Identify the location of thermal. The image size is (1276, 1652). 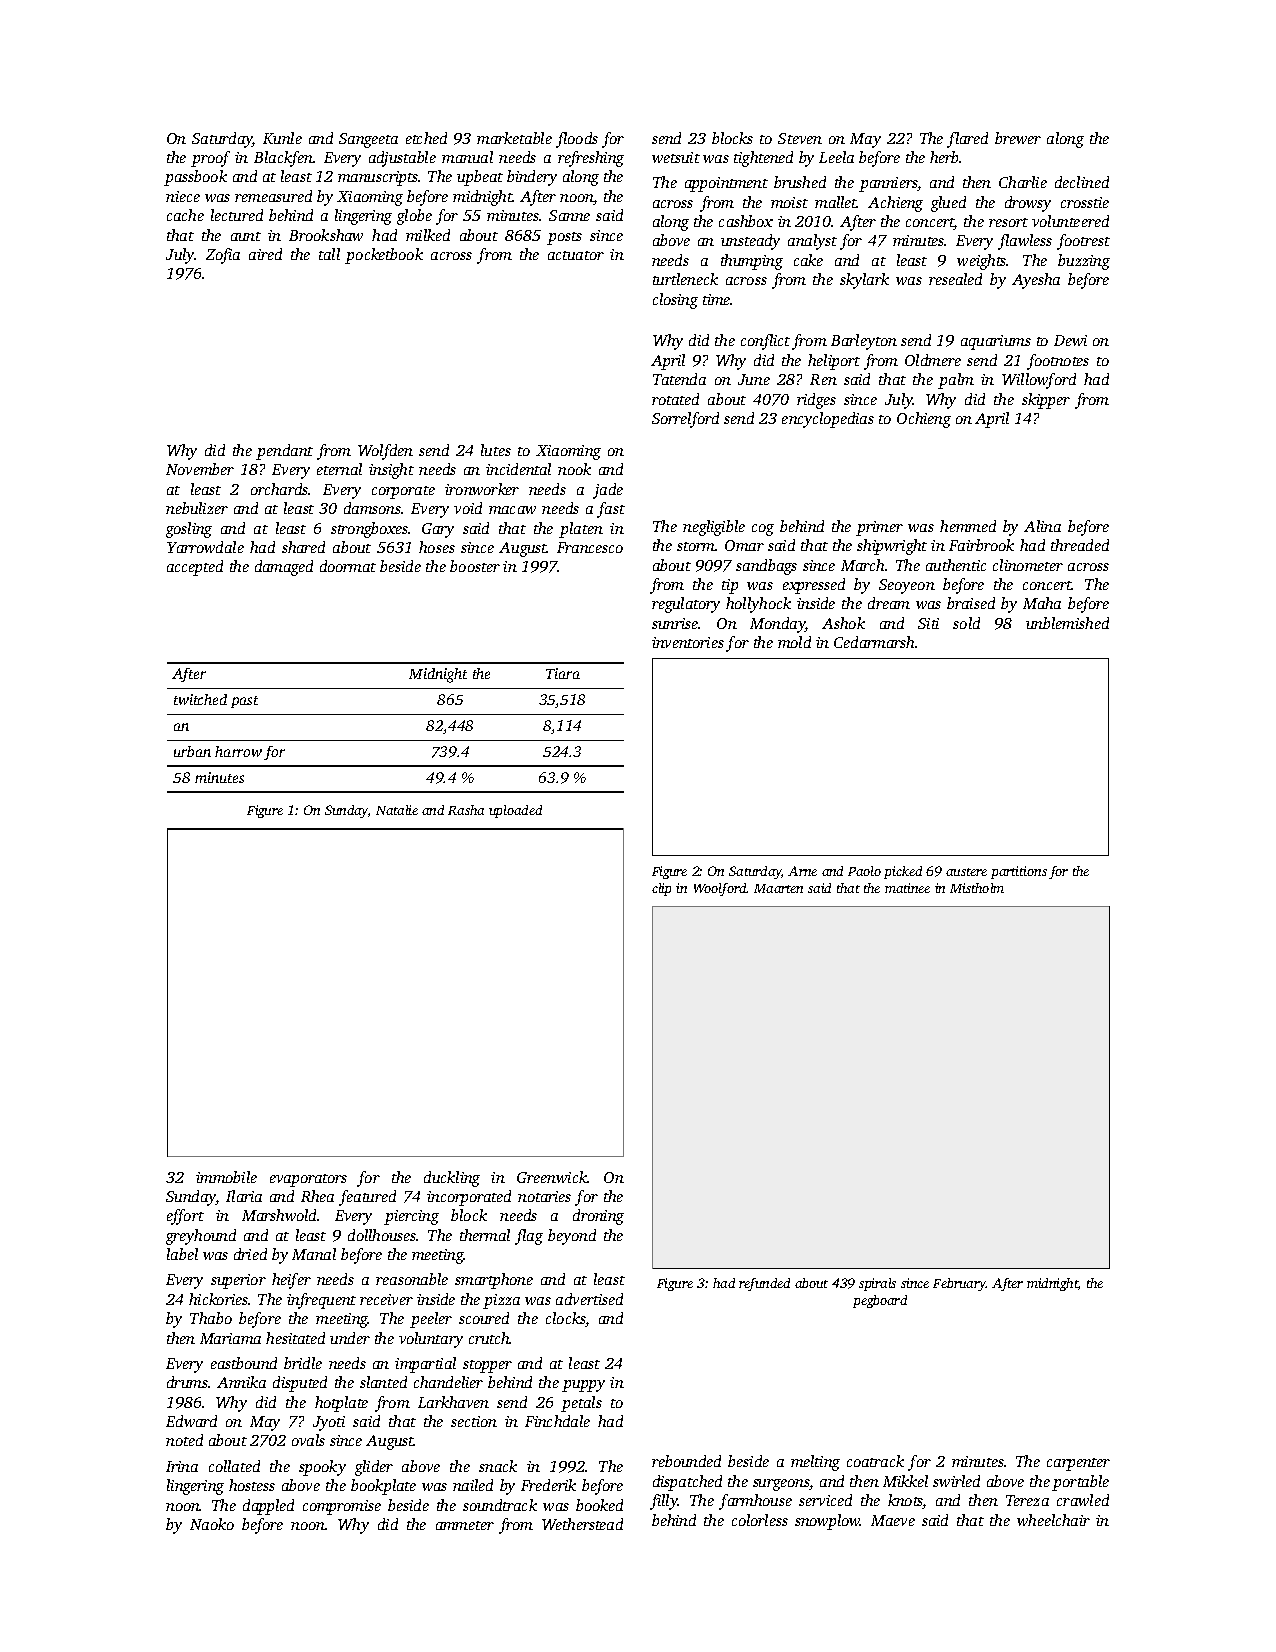
(485, 1235).
